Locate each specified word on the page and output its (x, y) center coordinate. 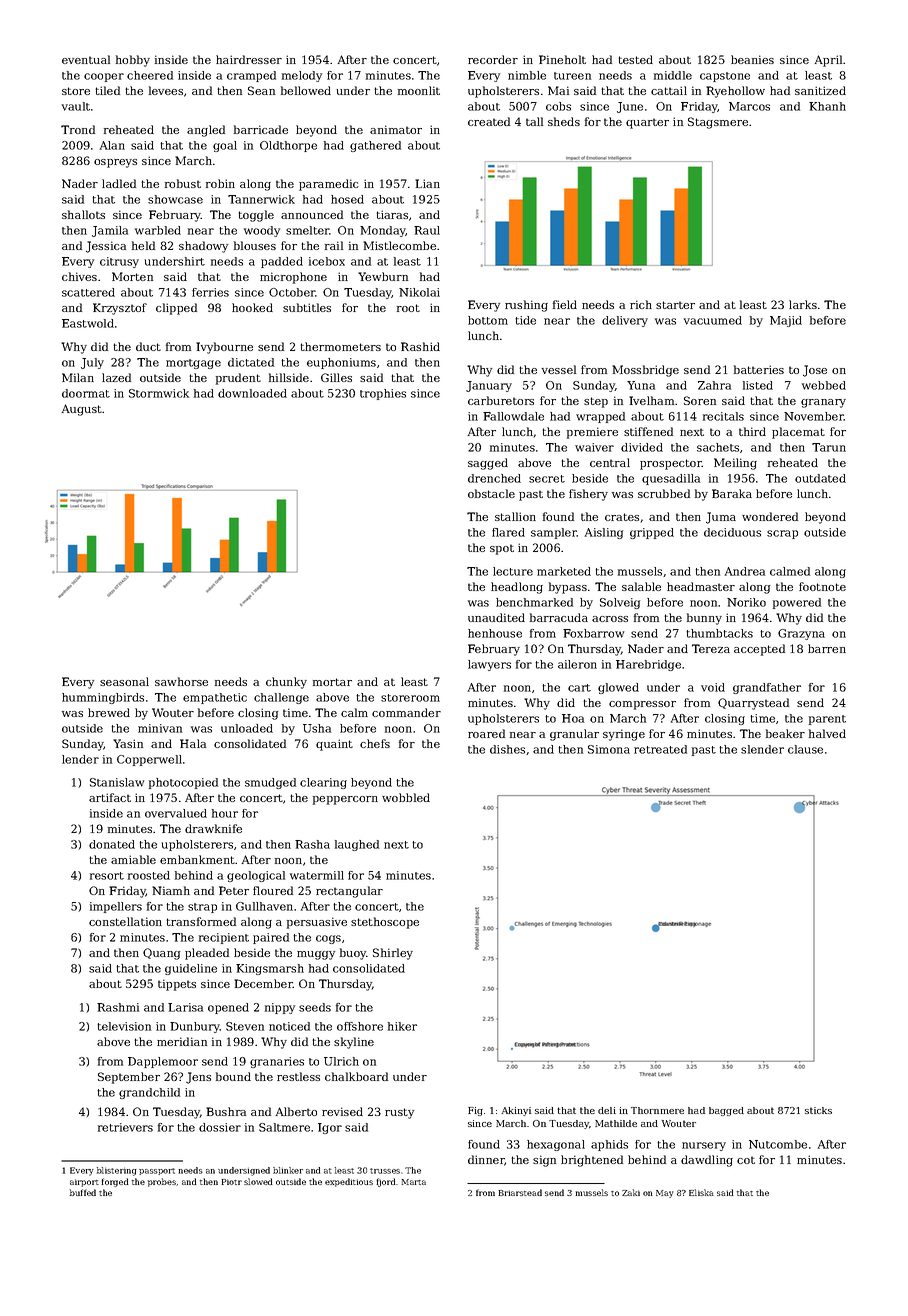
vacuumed (713, 320)
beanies (752, 59)
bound (233, 1076)
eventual (86, 59)
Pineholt (562, 59)
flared (508, 532)
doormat (86, 393)
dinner (486, 1160)
